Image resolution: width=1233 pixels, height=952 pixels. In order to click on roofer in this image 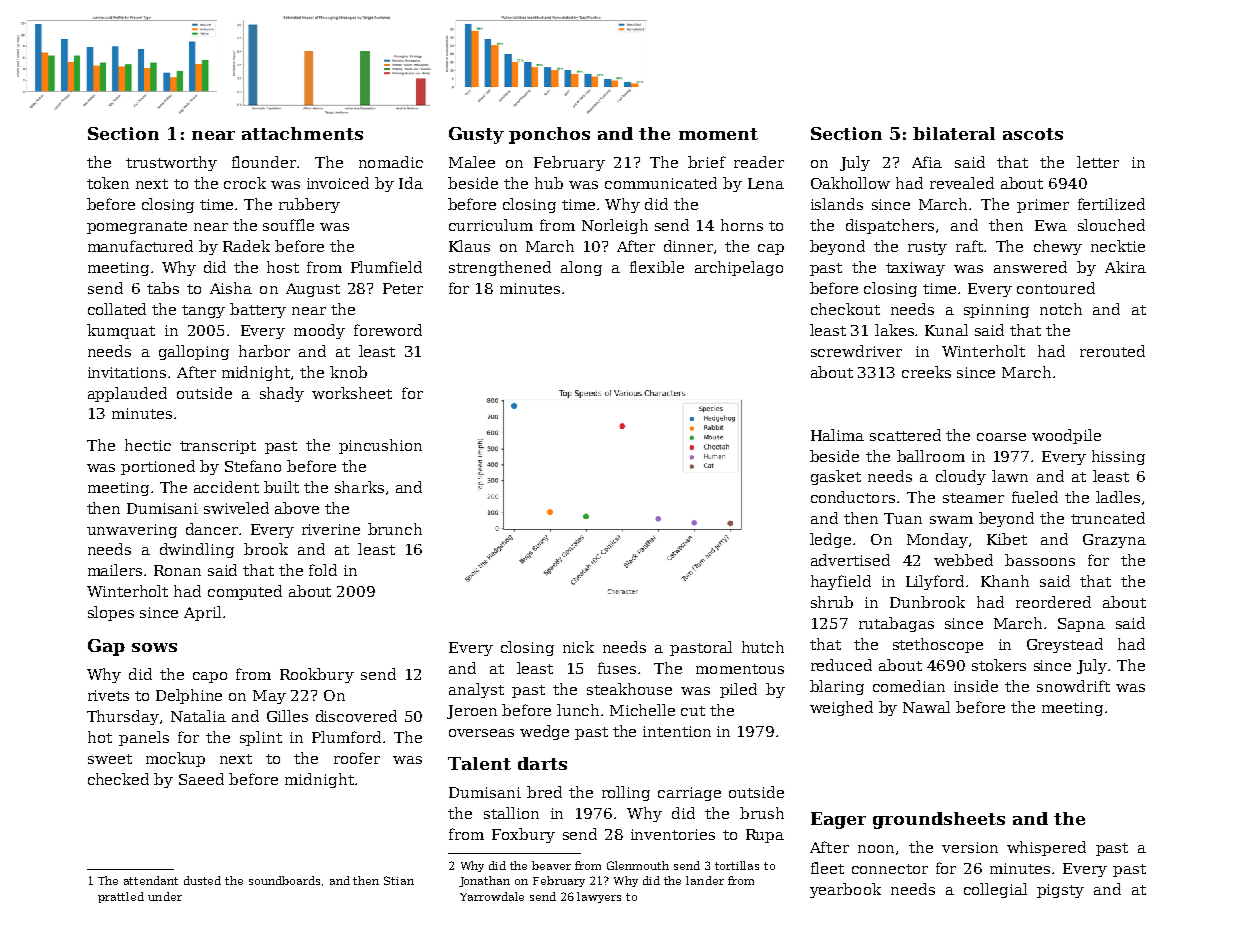, I will do `click(357, 758)`.
